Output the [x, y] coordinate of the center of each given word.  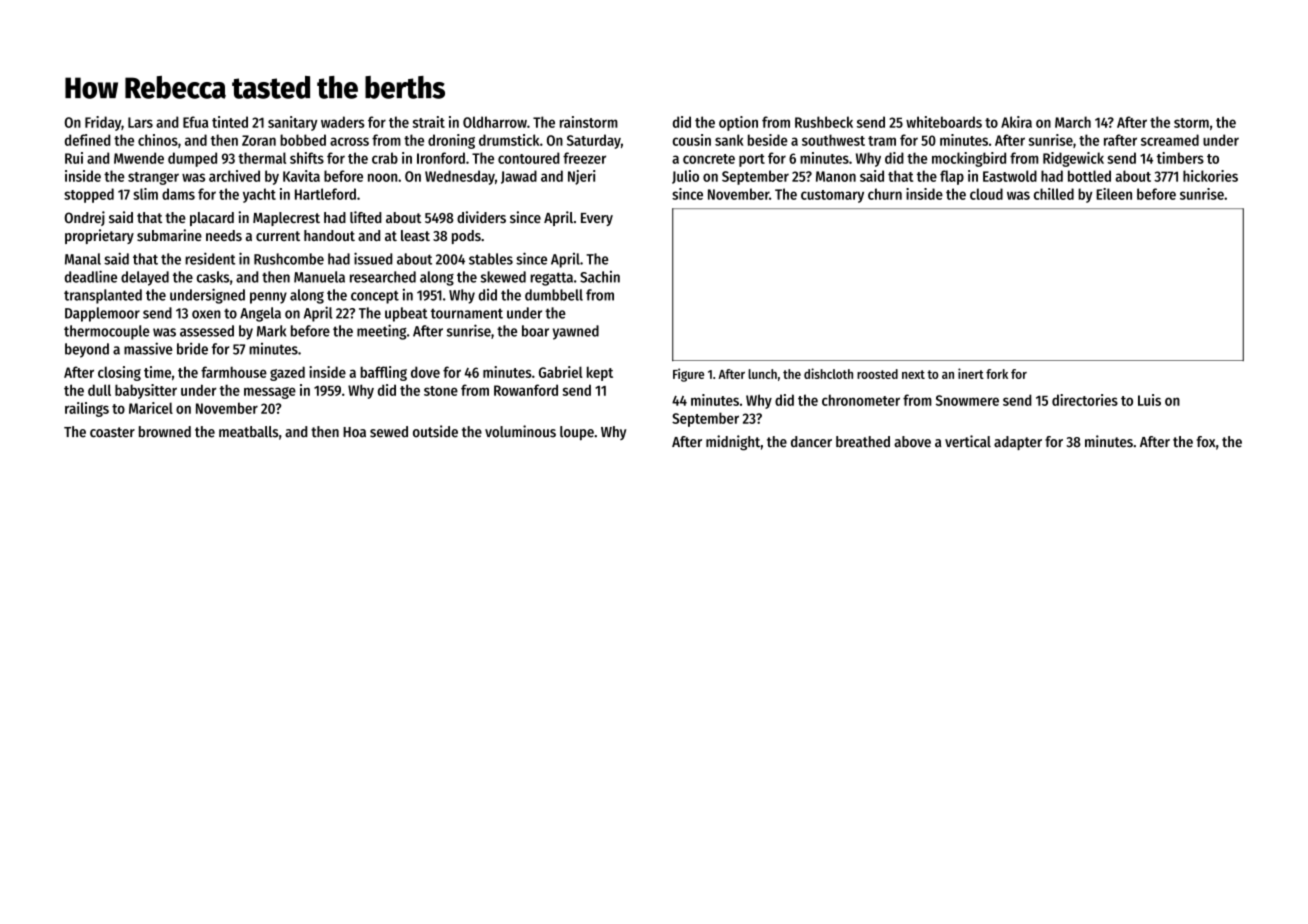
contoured [528, 158]
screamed [1170, 140]
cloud [986, 194]
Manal [83, 259]
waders [343, 122]
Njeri [581, 177]
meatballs [248, 432]
